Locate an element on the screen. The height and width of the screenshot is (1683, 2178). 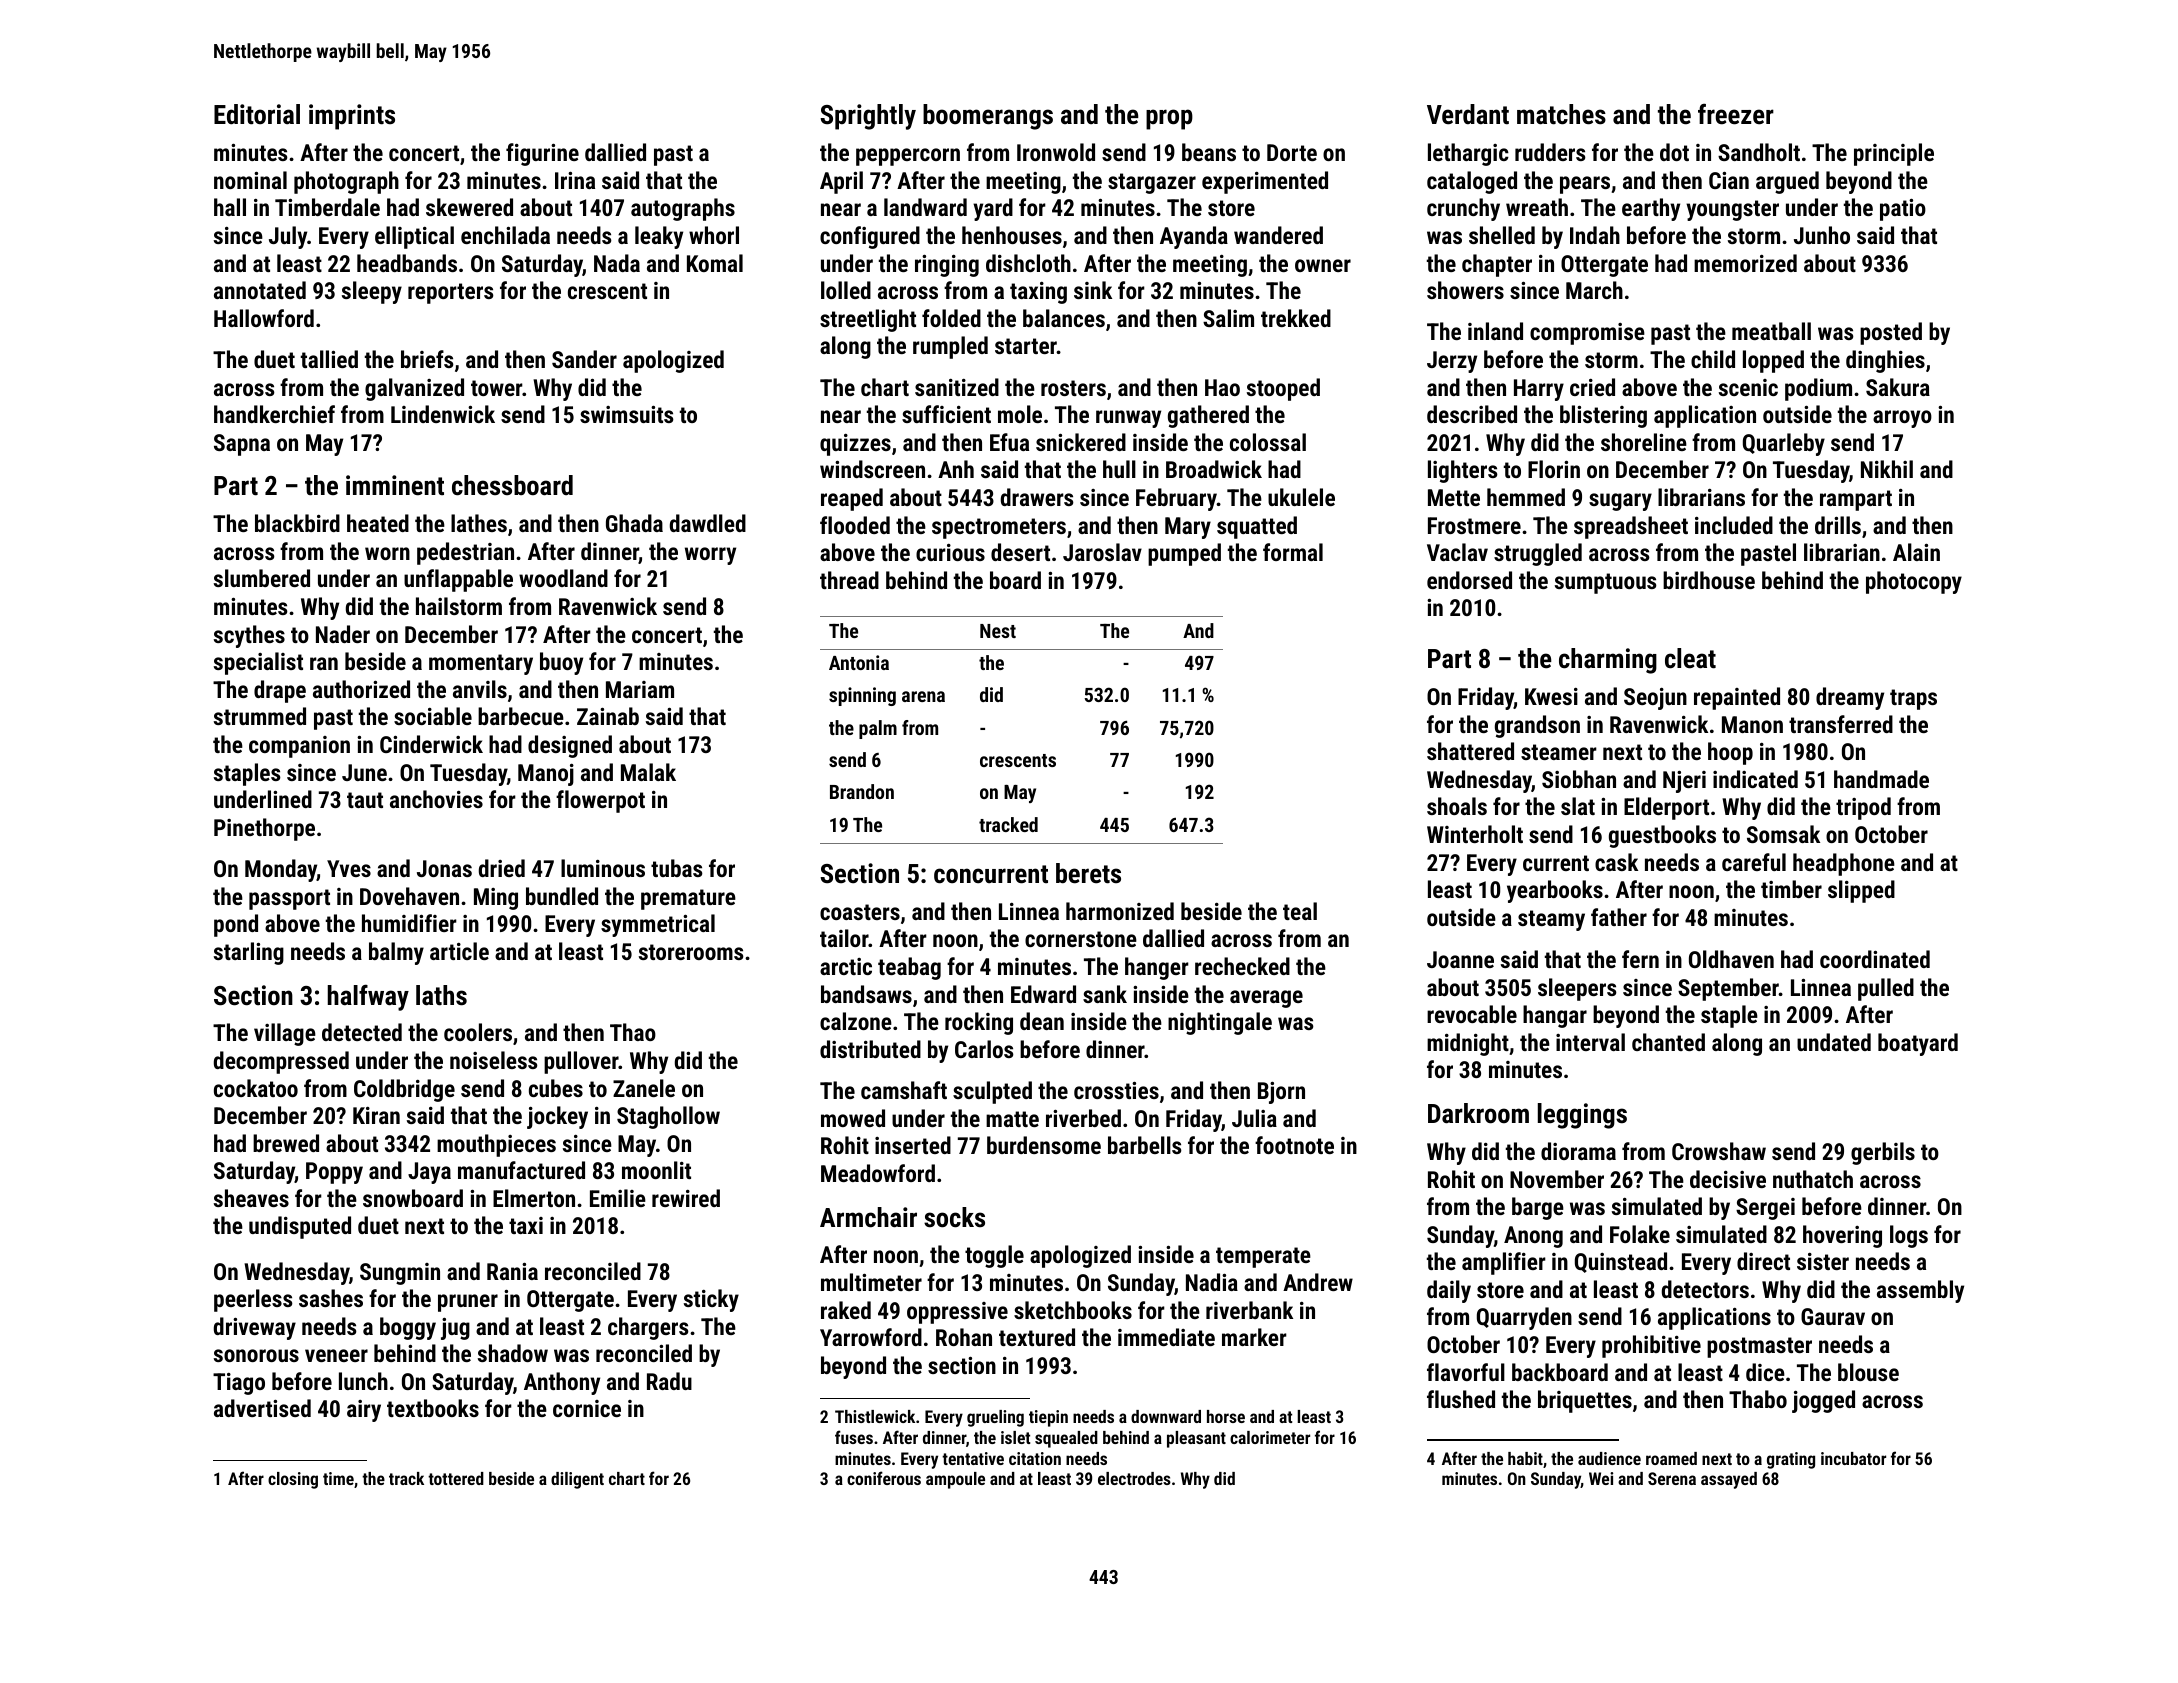
tottered is located at coordinates (456, 1478).
